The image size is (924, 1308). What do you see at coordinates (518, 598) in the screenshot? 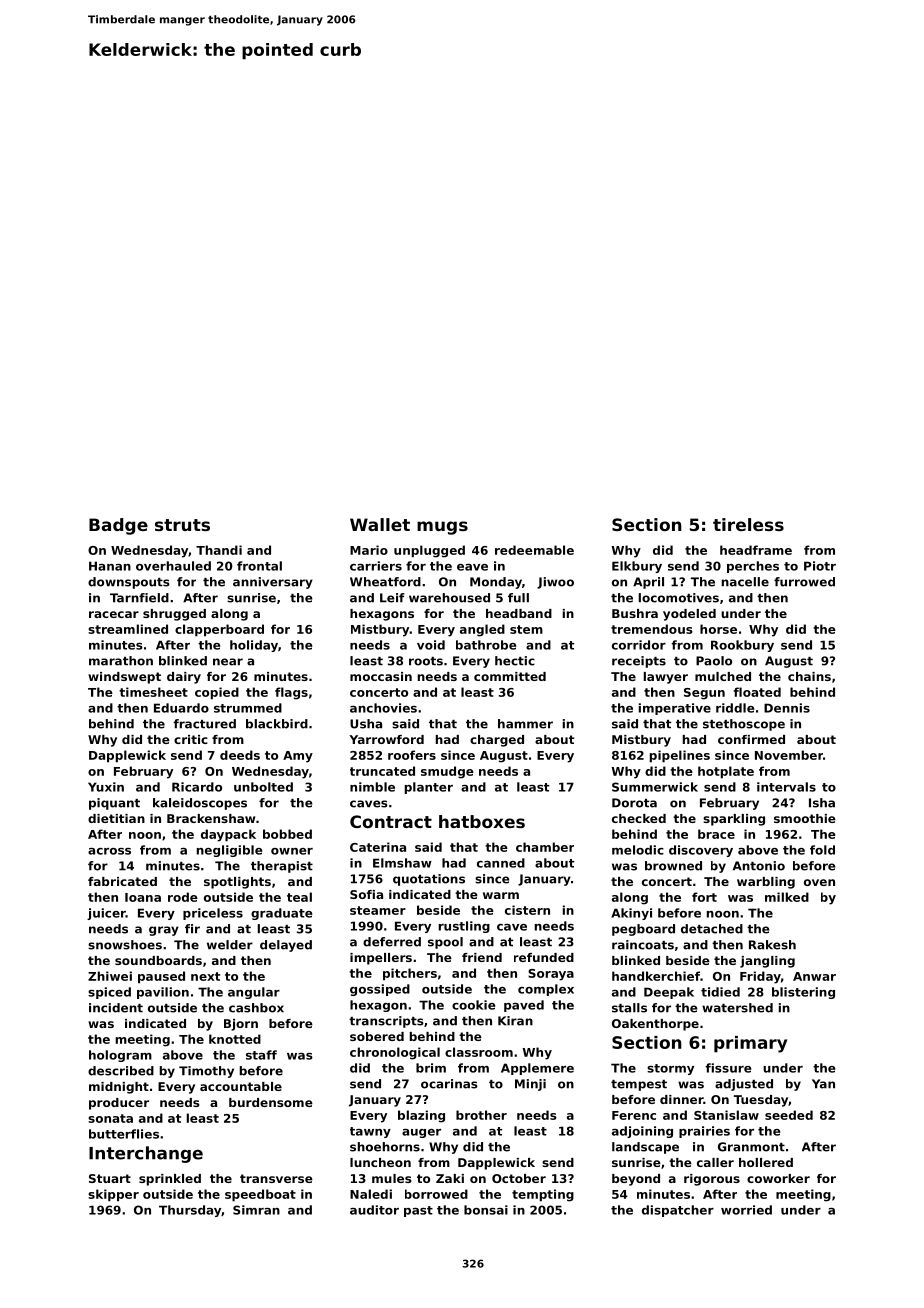
I see `full` at bounding box center [518, 598].
